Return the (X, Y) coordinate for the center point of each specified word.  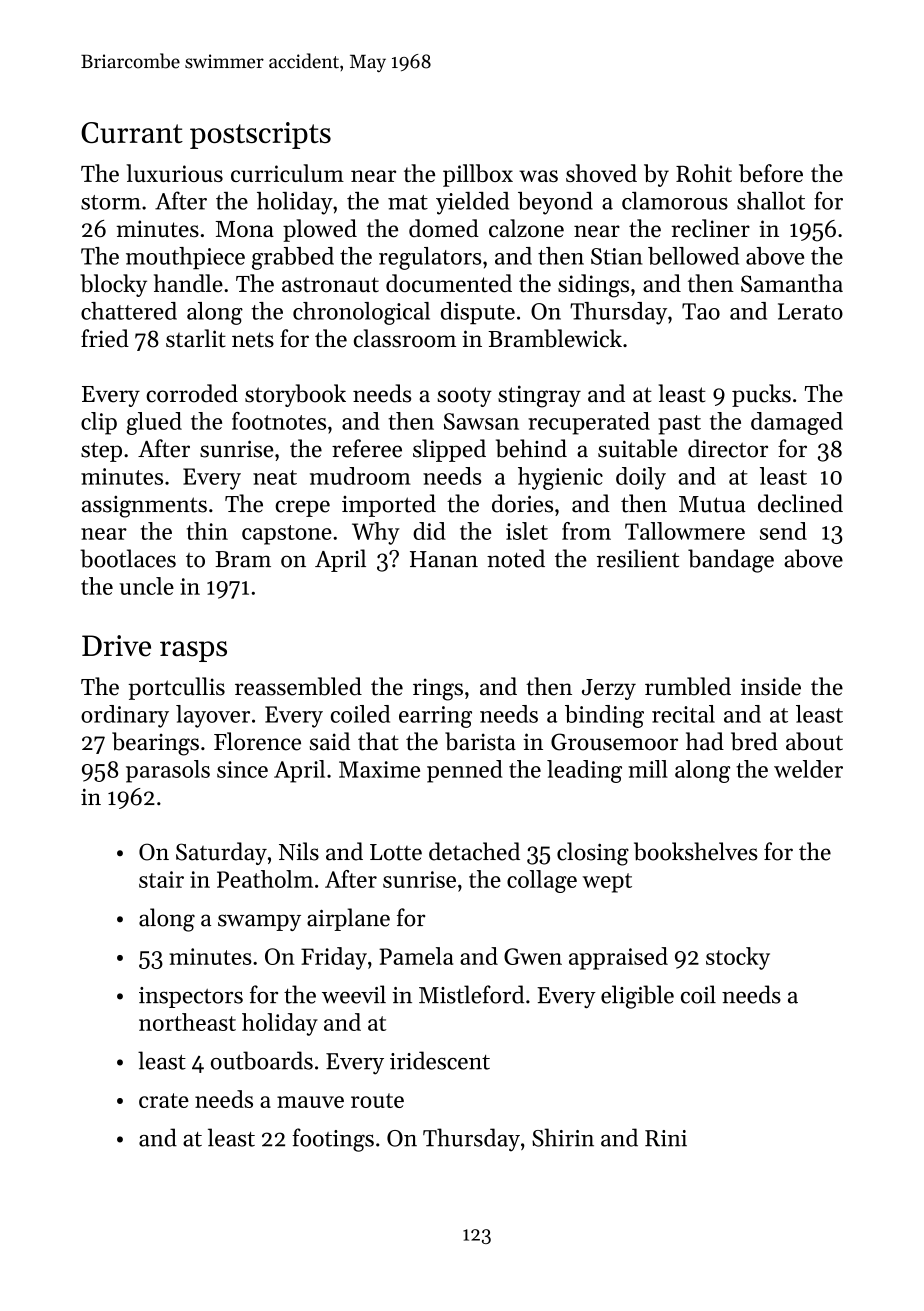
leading (584, 771)
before (771, 173)
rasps (193, 651)
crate (164, 1100)
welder (808, 769)
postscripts (260, 135)
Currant (132, 132)
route (377, 1100)
